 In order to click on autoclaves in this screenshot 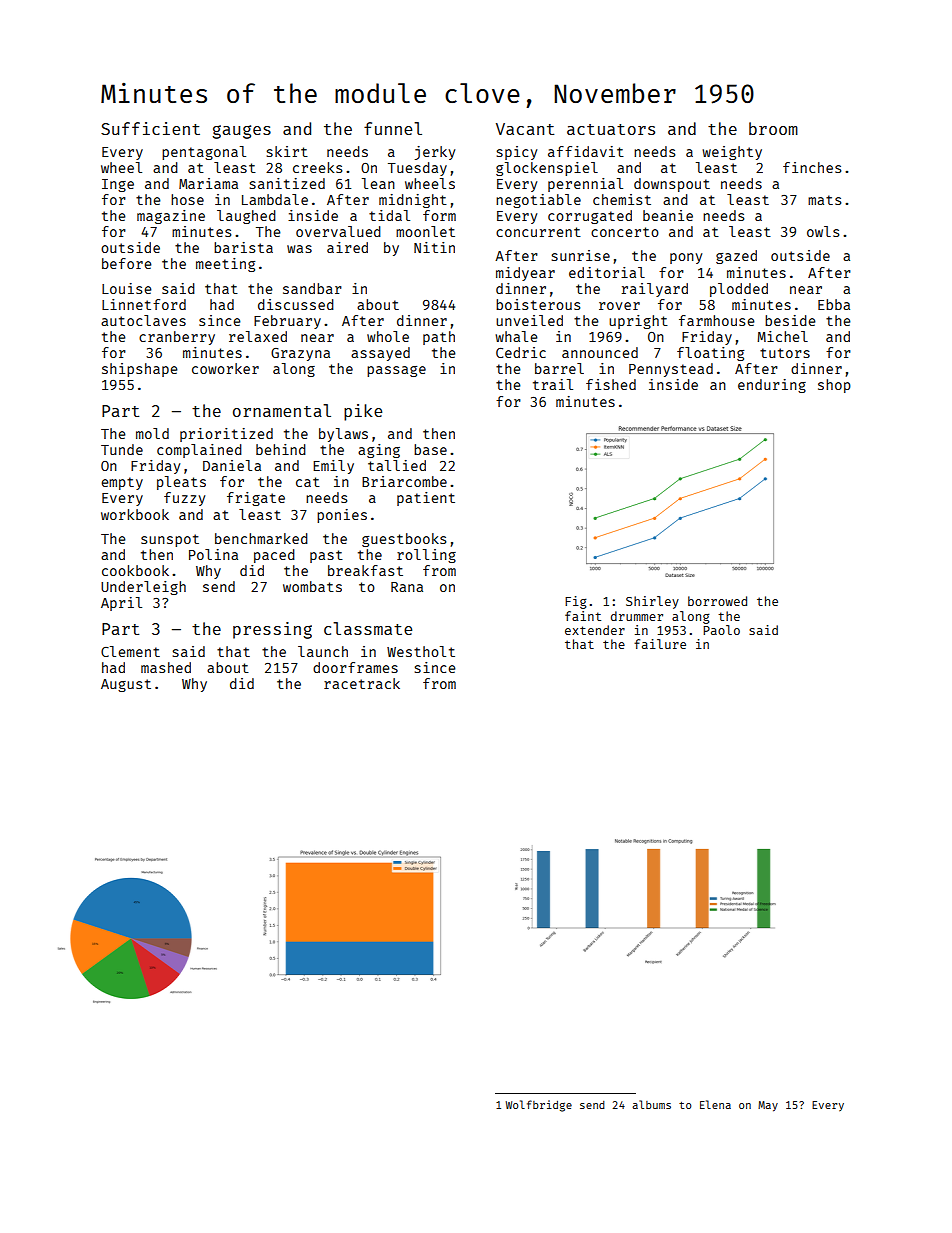, I will do `click(143, 320)`.
